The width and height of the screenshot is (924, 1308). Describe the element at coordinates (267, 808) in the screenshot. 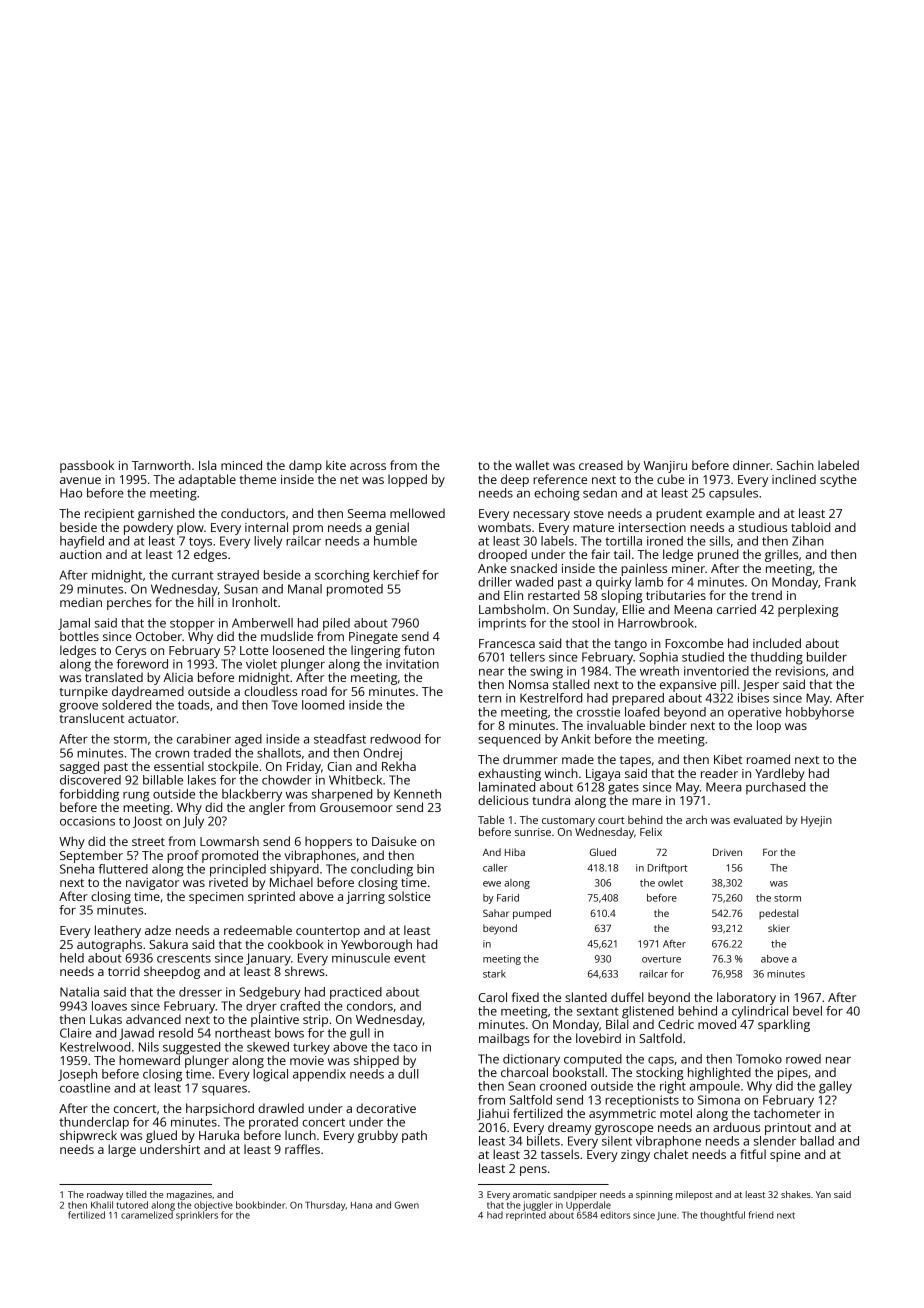

I see `angler` at that location.
